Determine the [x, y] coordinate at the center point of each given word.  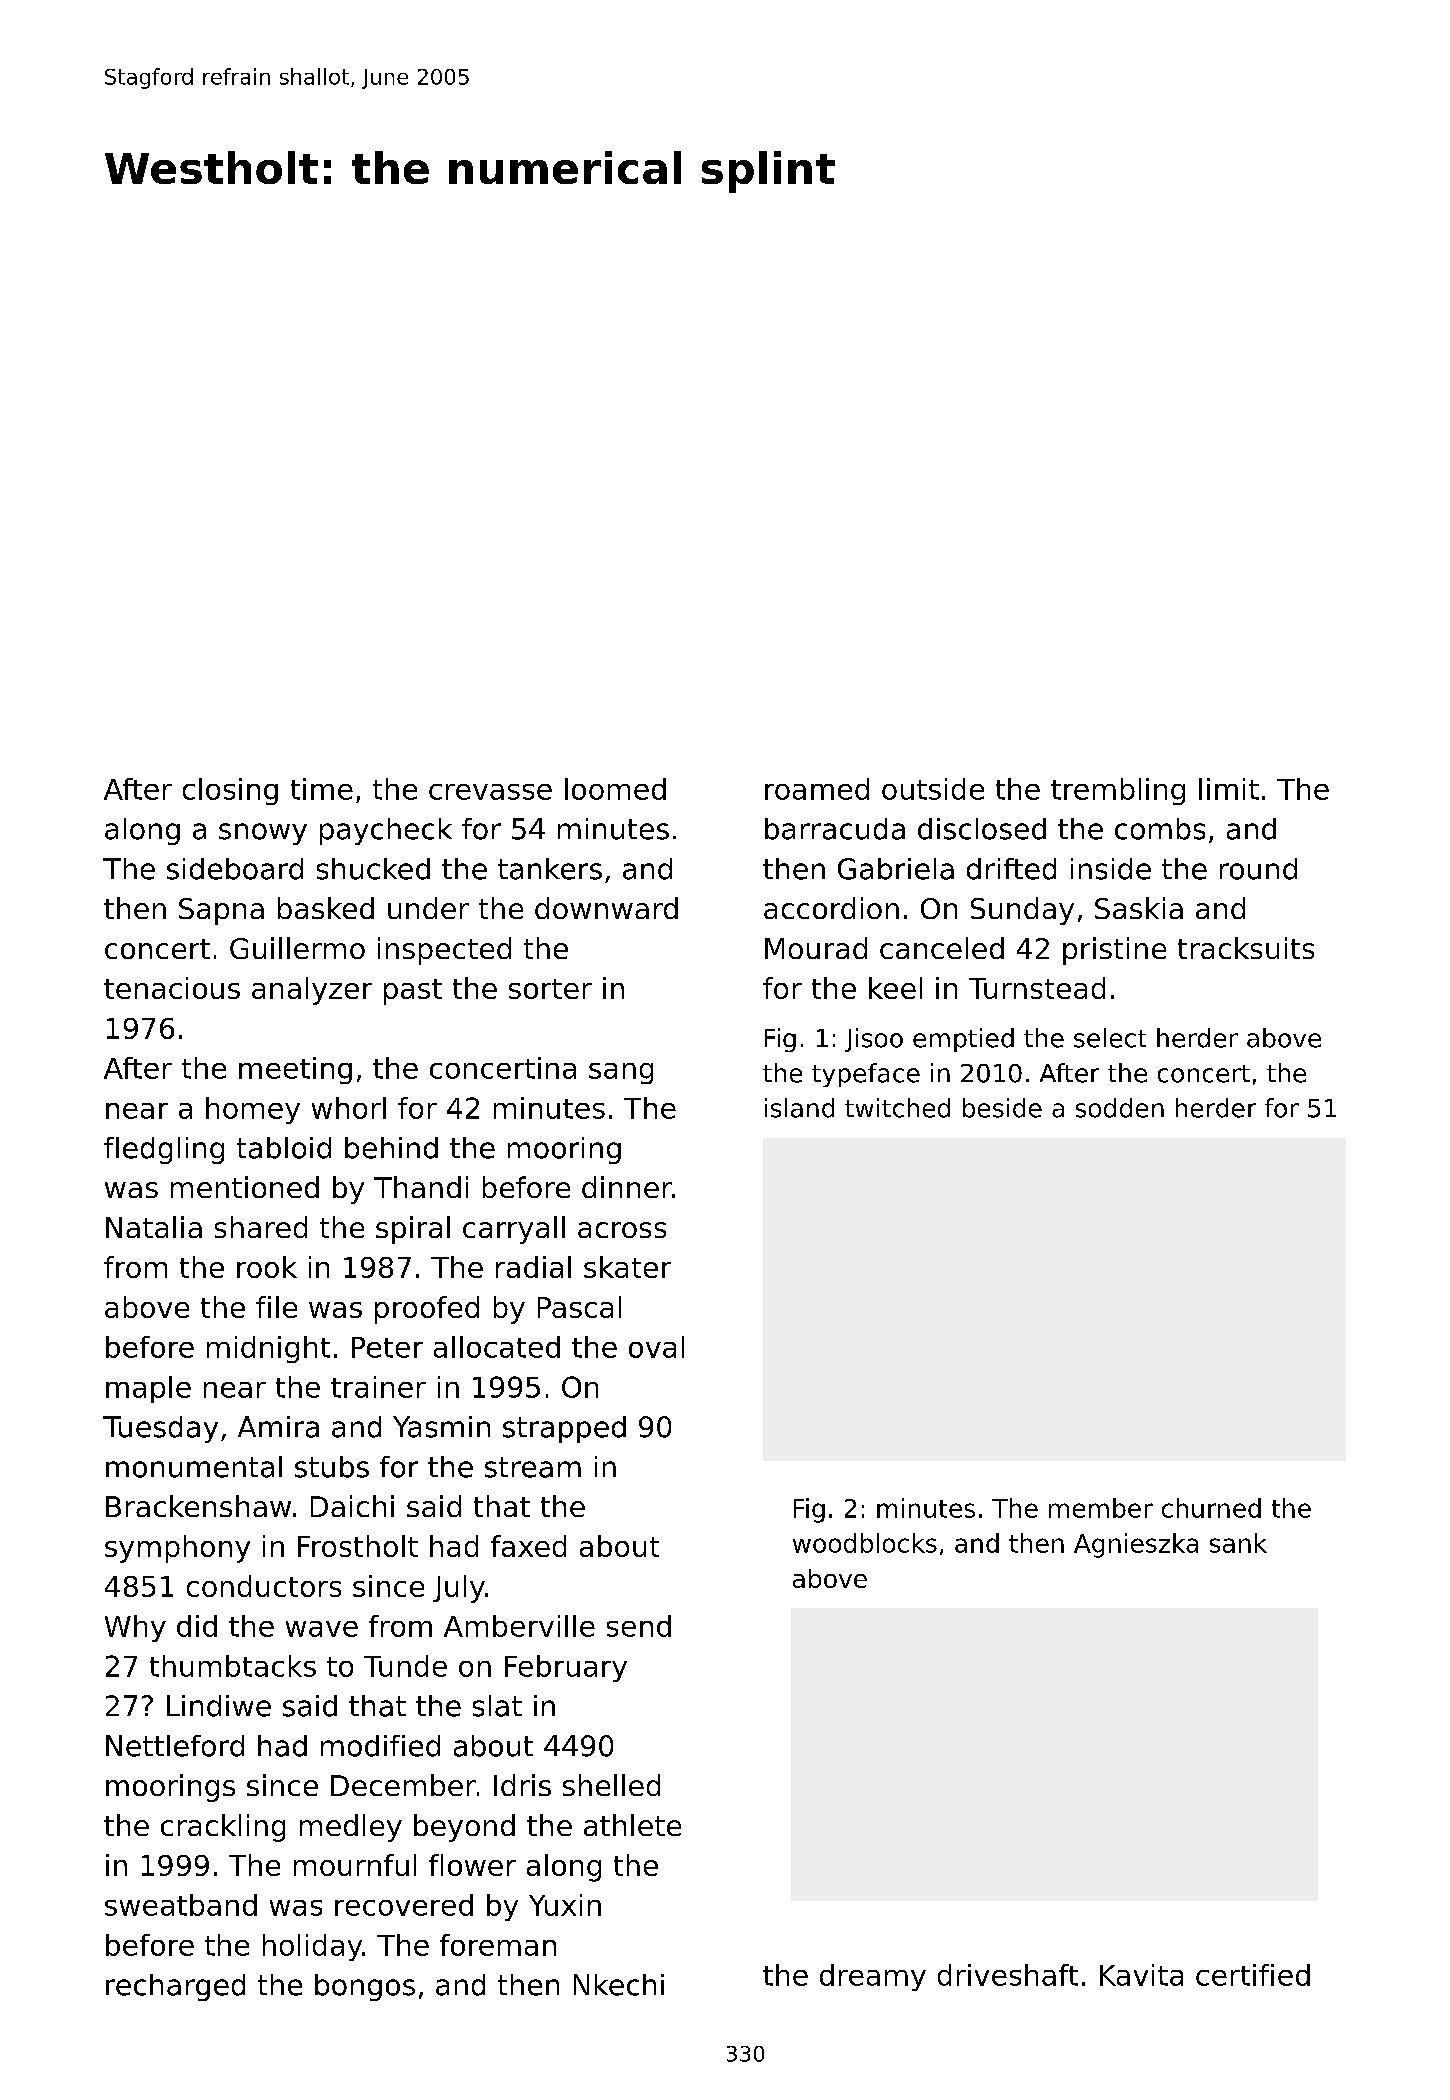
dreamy [873, 1977]
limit [1229, 789]
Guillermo [297, 948]
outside [933, 789]
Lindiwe [219, 1706]
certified [1253, 1975]
